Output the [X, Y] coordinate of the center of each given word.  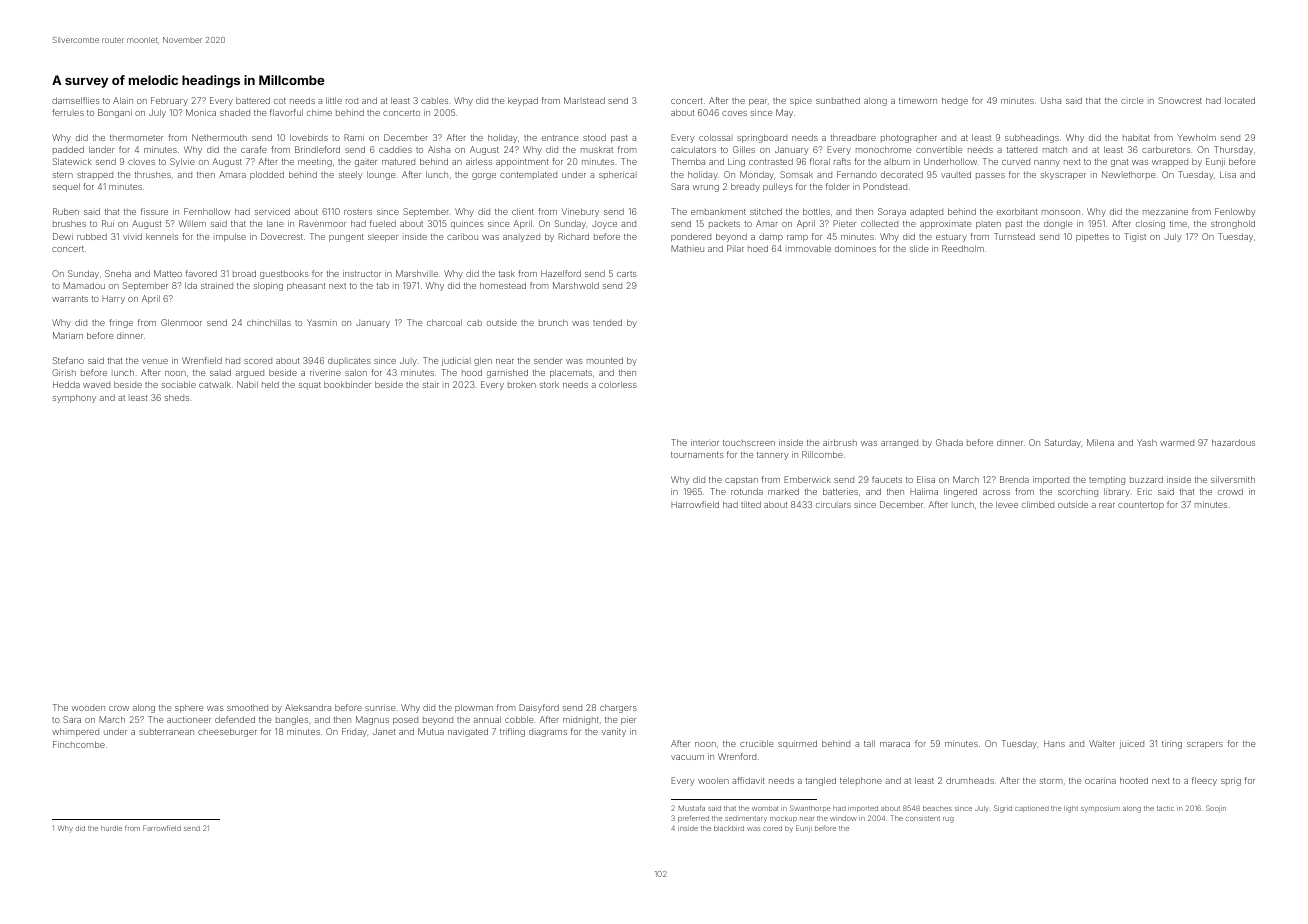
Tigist [1135, 237]
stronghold [1233, 224]
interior [705, 442]
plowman [474, 708]
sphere [189, 708]
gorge [484, 176]
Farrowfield [162, 828]
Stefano [68, 360]
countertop [1141, 506]
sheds [177, 397]
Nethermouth [219, 137]
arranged [899, 444]
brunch [553, 322]
